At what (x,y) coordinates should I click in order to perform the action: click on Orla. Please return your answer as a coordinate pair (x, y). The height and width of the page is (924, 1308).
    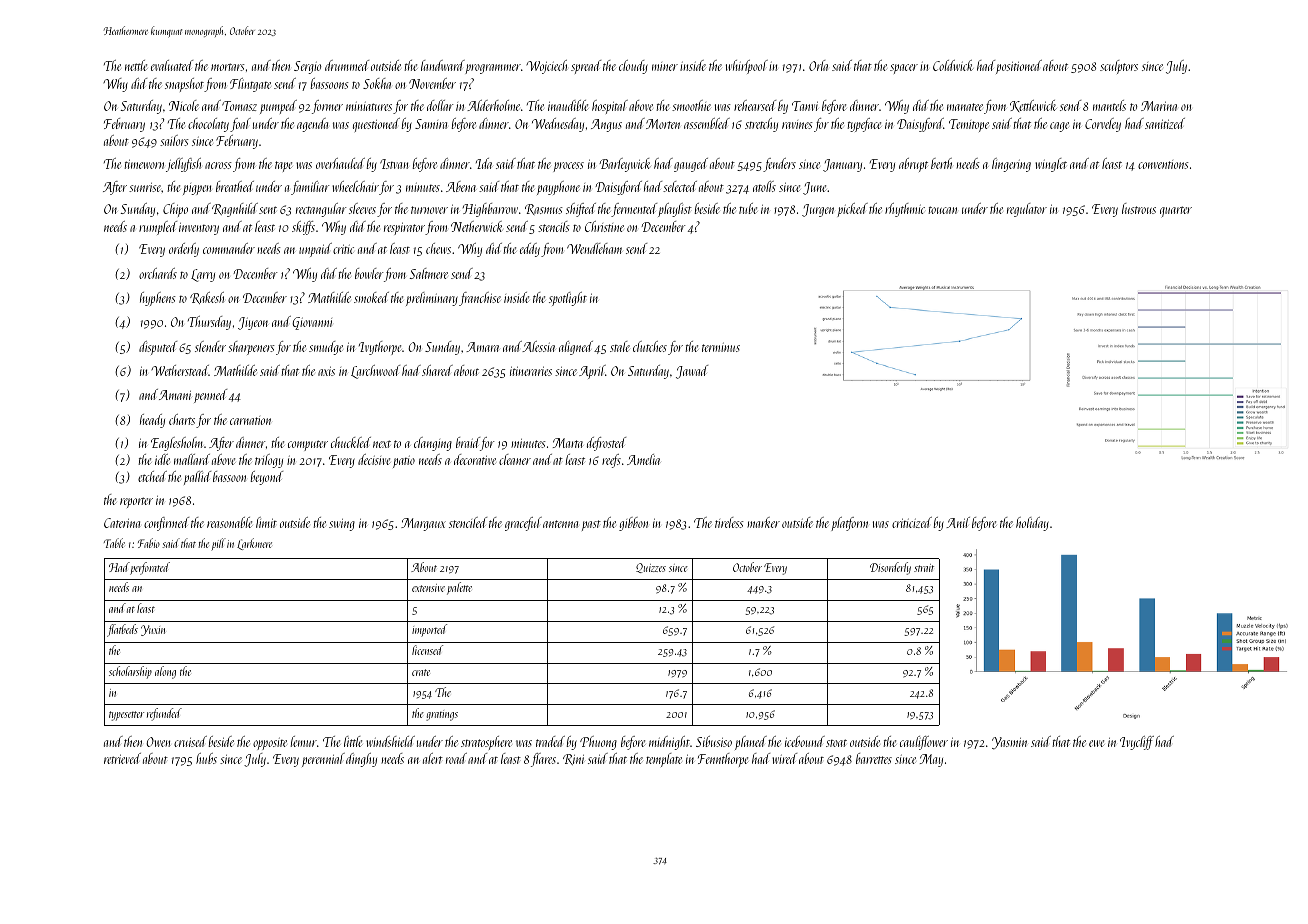
    Looking at the image, I should click on (818, 65).
